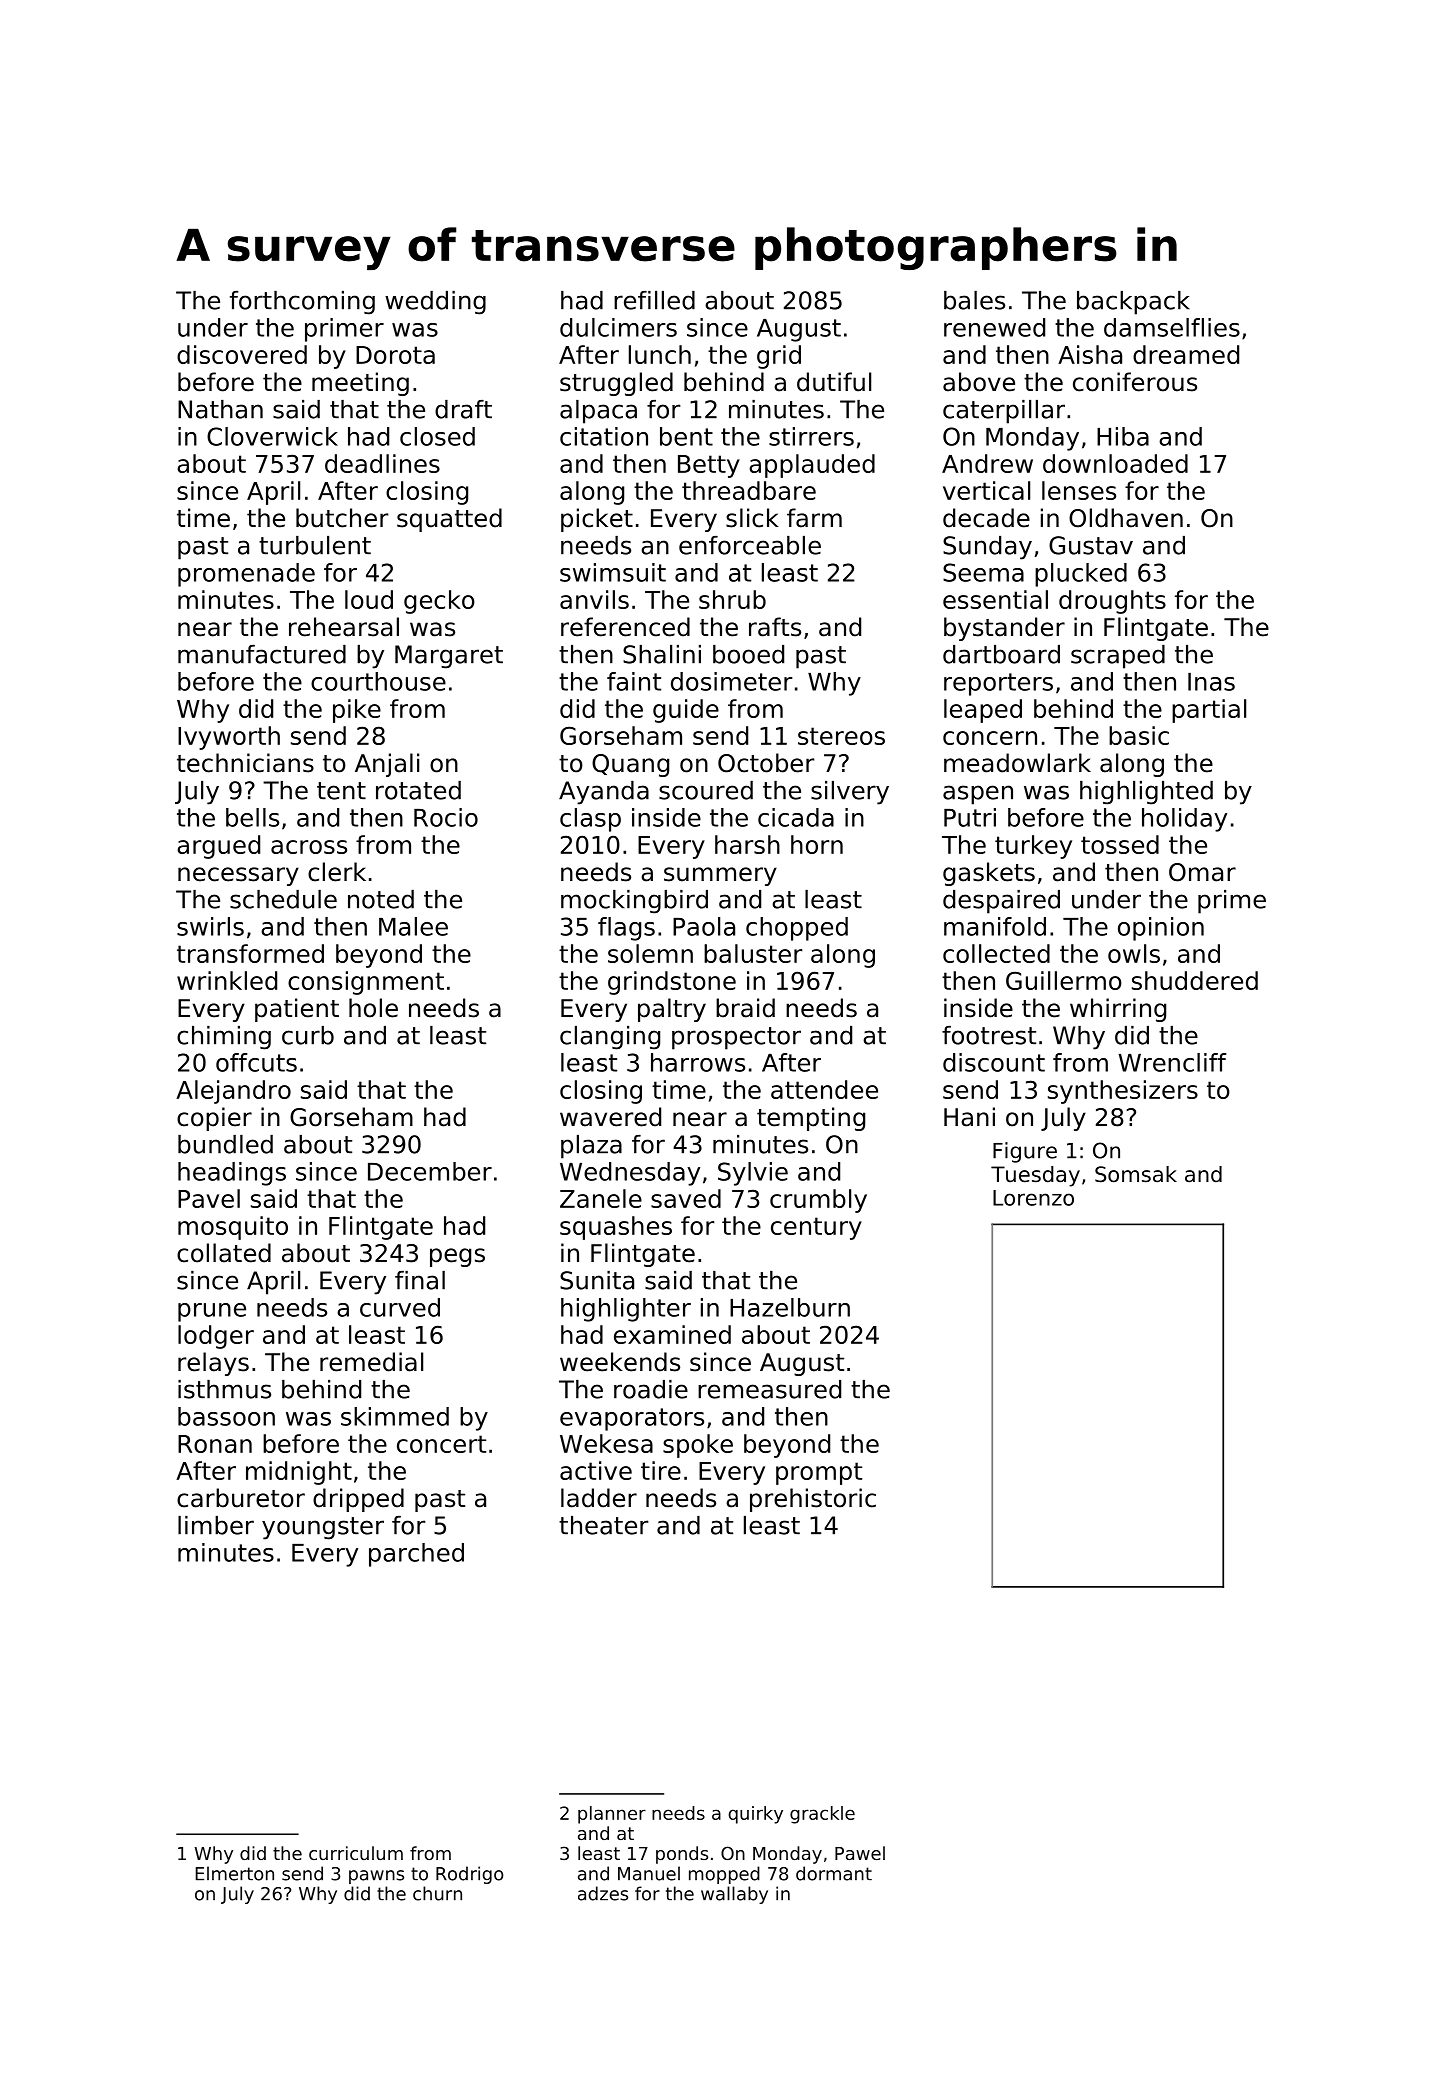 The image size is (1450, 2100). Describe the element at coordinates (860, 1853) in the screenshot. I see `Pawel` at that location.
